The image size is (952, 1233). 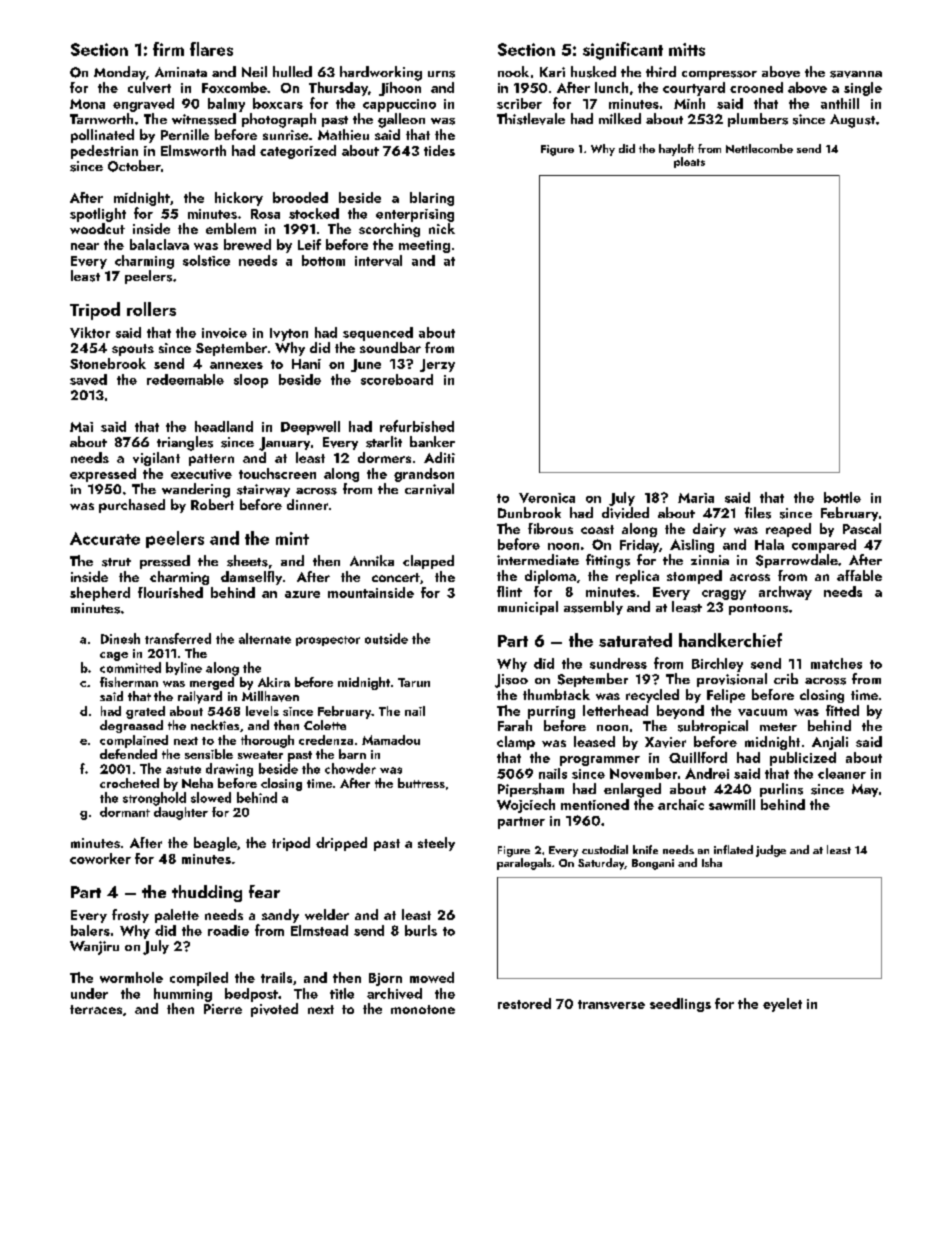 What do you see at coordinates (526, 806) in the screenshot?
I see `Wojciech` at bounding box center [526, 806].
